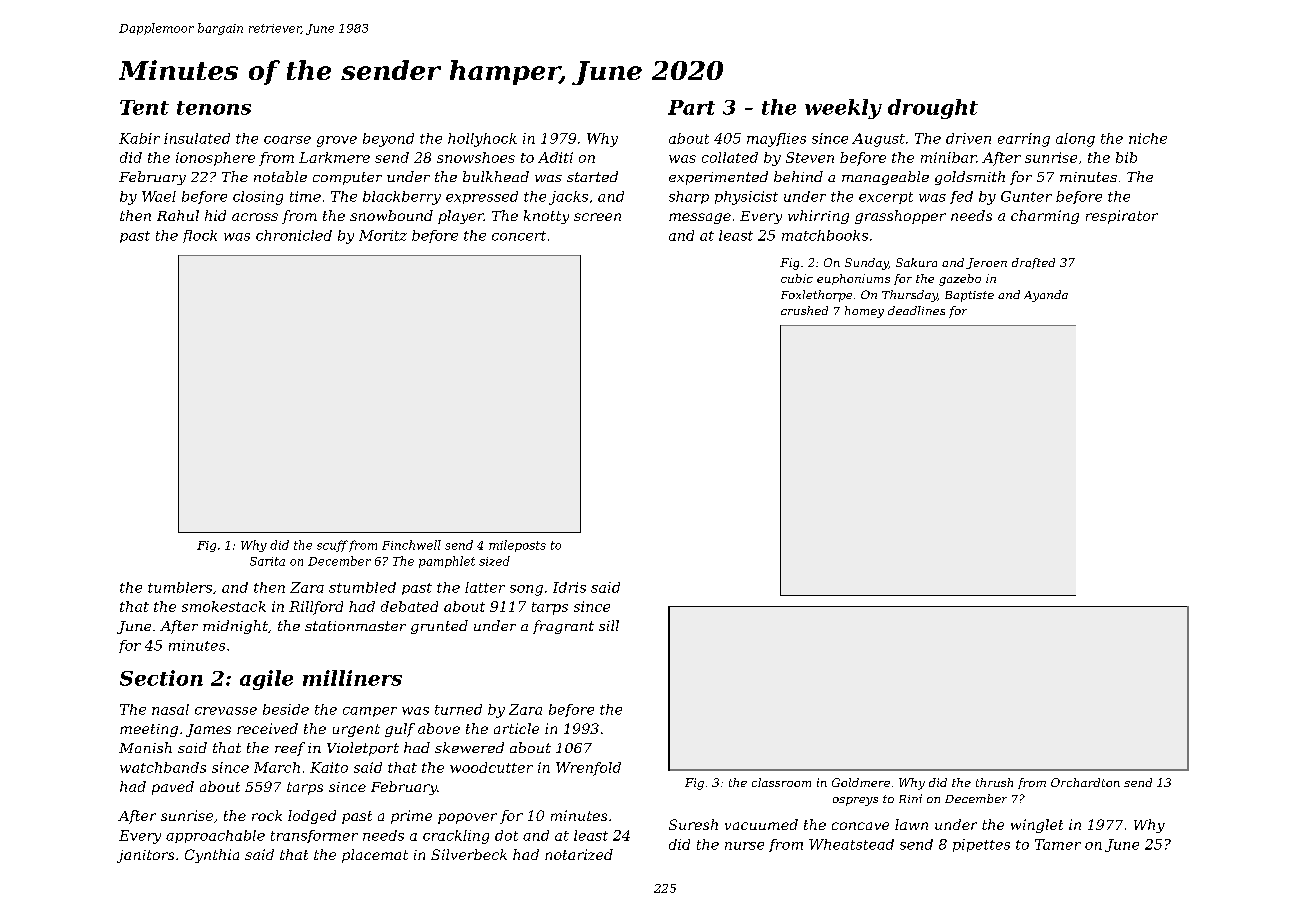 The width and height of the page is (1308, 924). Describe the element at coordinates (1122, 217) in the page. I see `respirator` at that location.
